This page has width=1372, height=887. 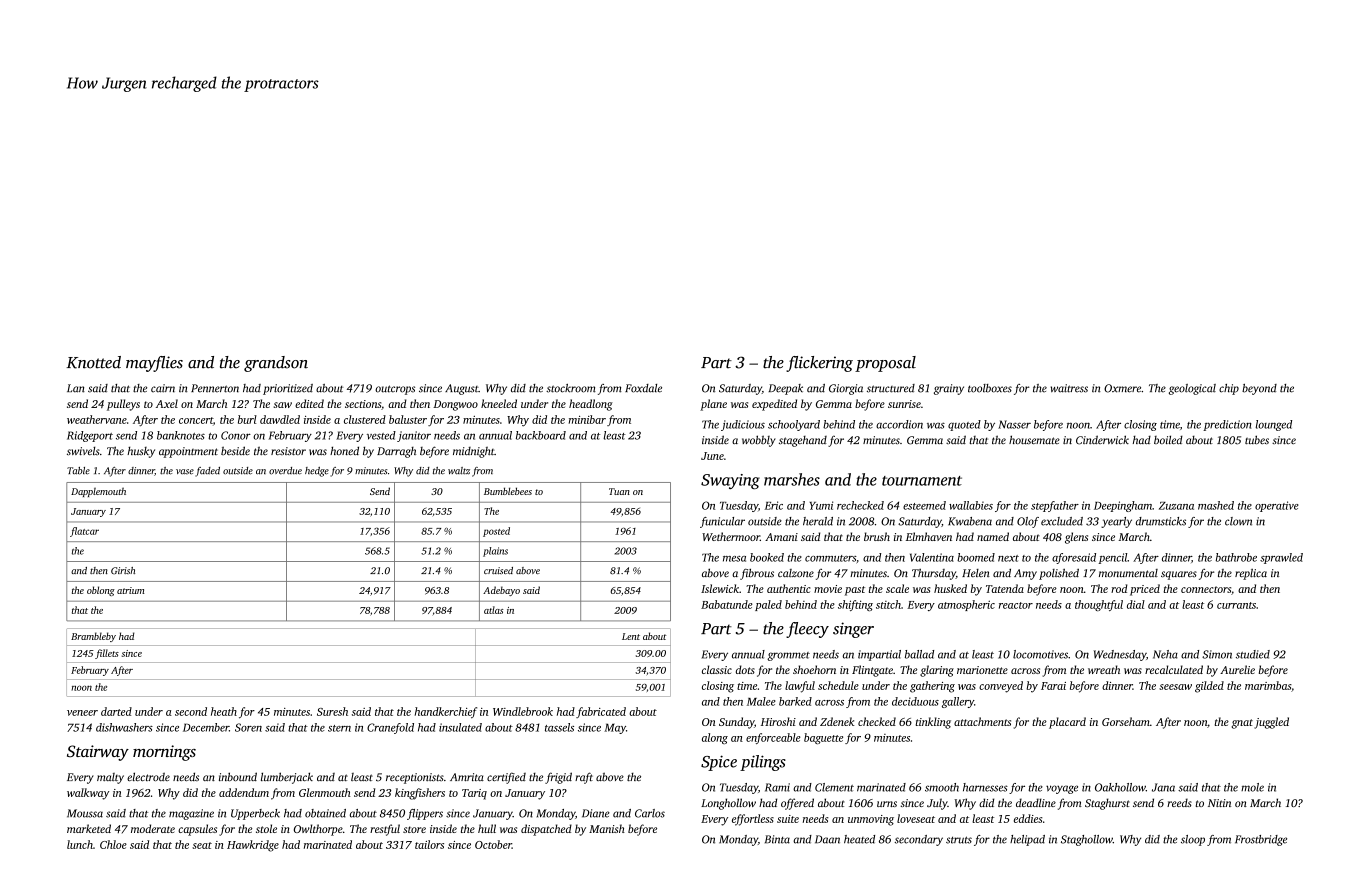 I want to click on Girish, so click(x=123, y=570).
